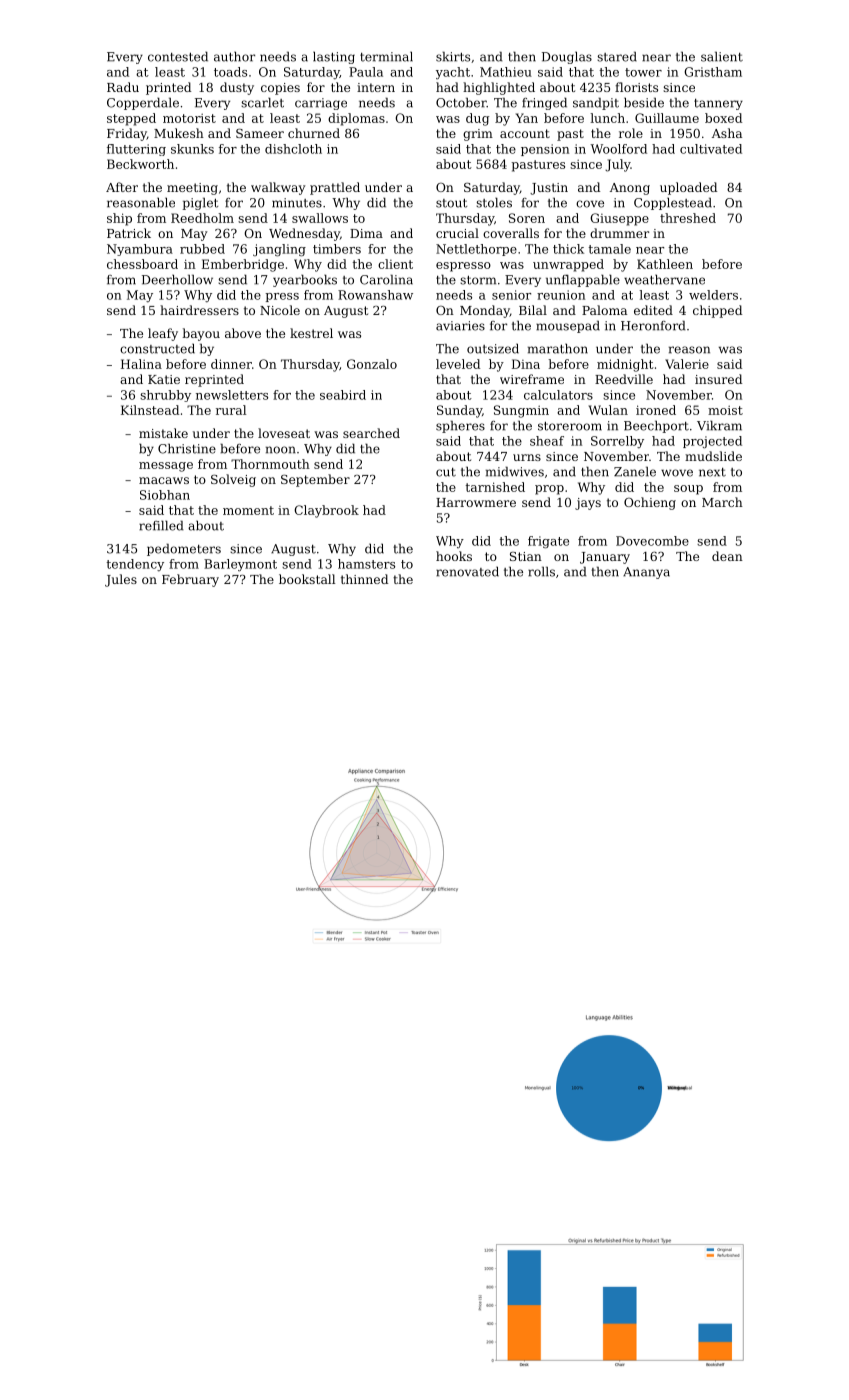 This screenshot has height=1400, width=849. What do you see at coordinates (163, 433) in the screenshot?
I see `mistake` at bounding box center [163, 433].
